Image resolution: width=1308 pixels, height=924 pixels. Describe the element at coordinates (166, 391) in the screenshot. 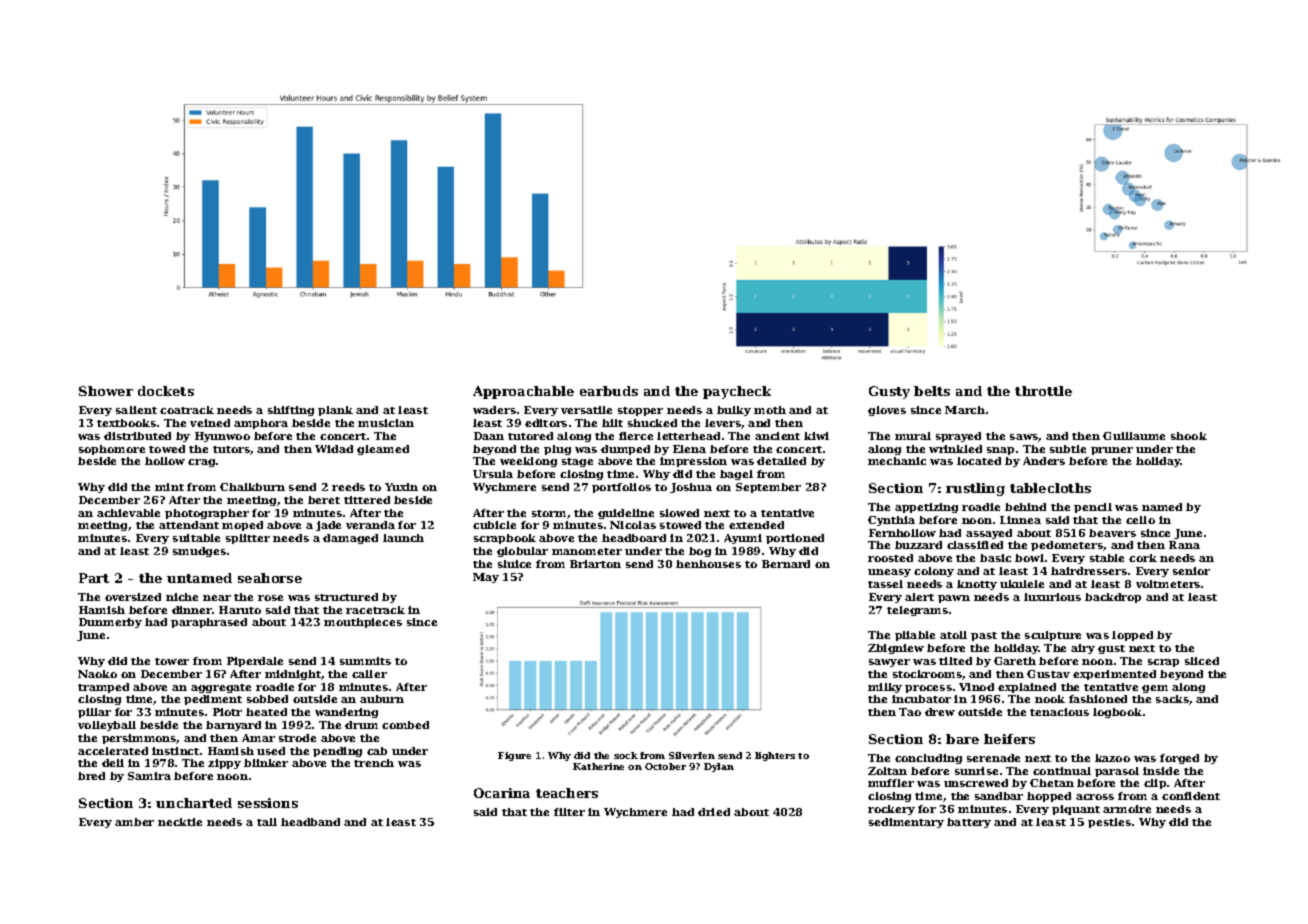

I see `dockets` at that location.
